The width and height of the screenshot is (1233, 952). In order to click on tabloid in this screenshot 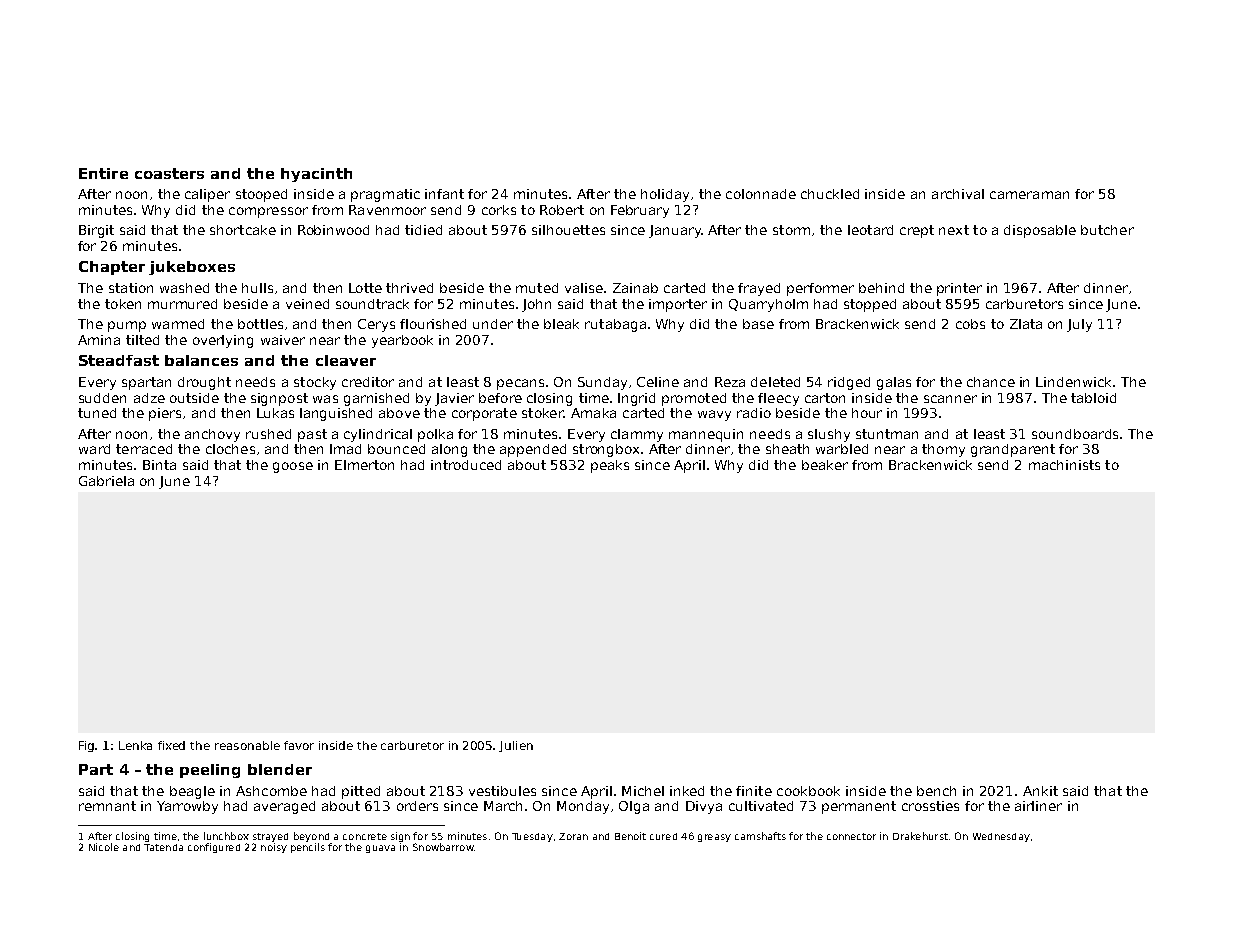, I will do `click(1093, 398)`.
